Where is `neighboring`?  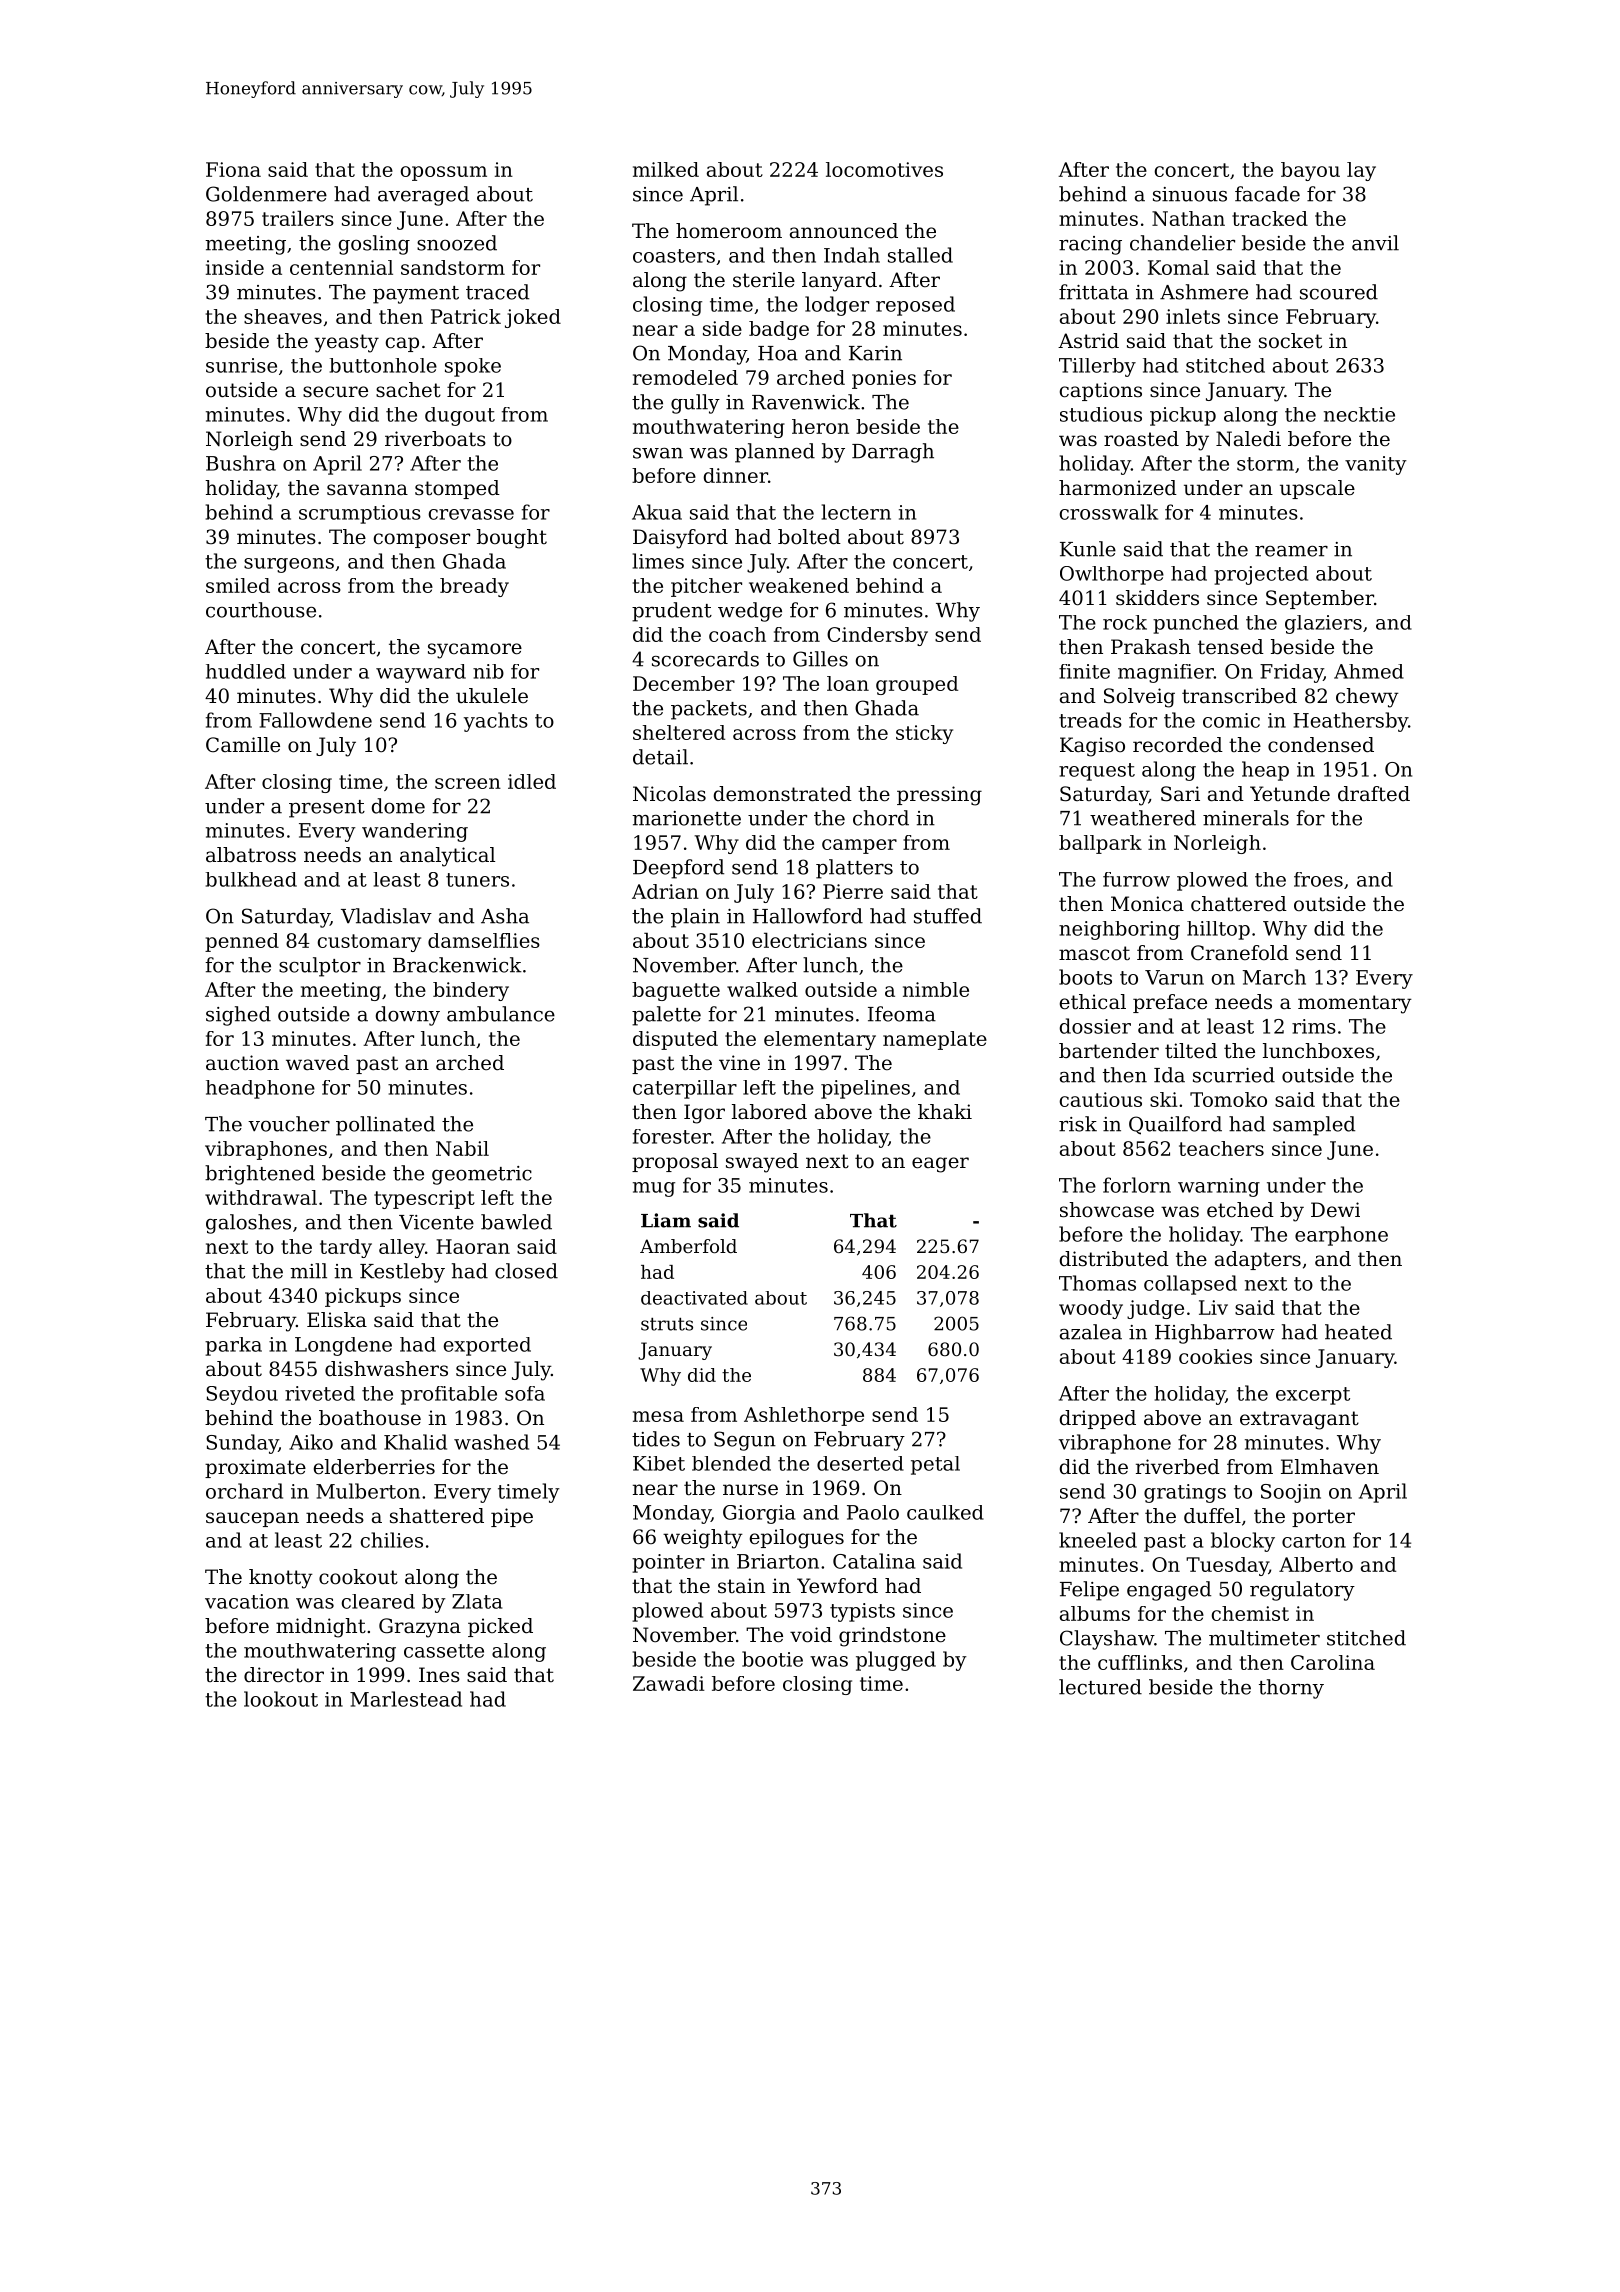 neighboring is located at coordinates (1119, 930).
